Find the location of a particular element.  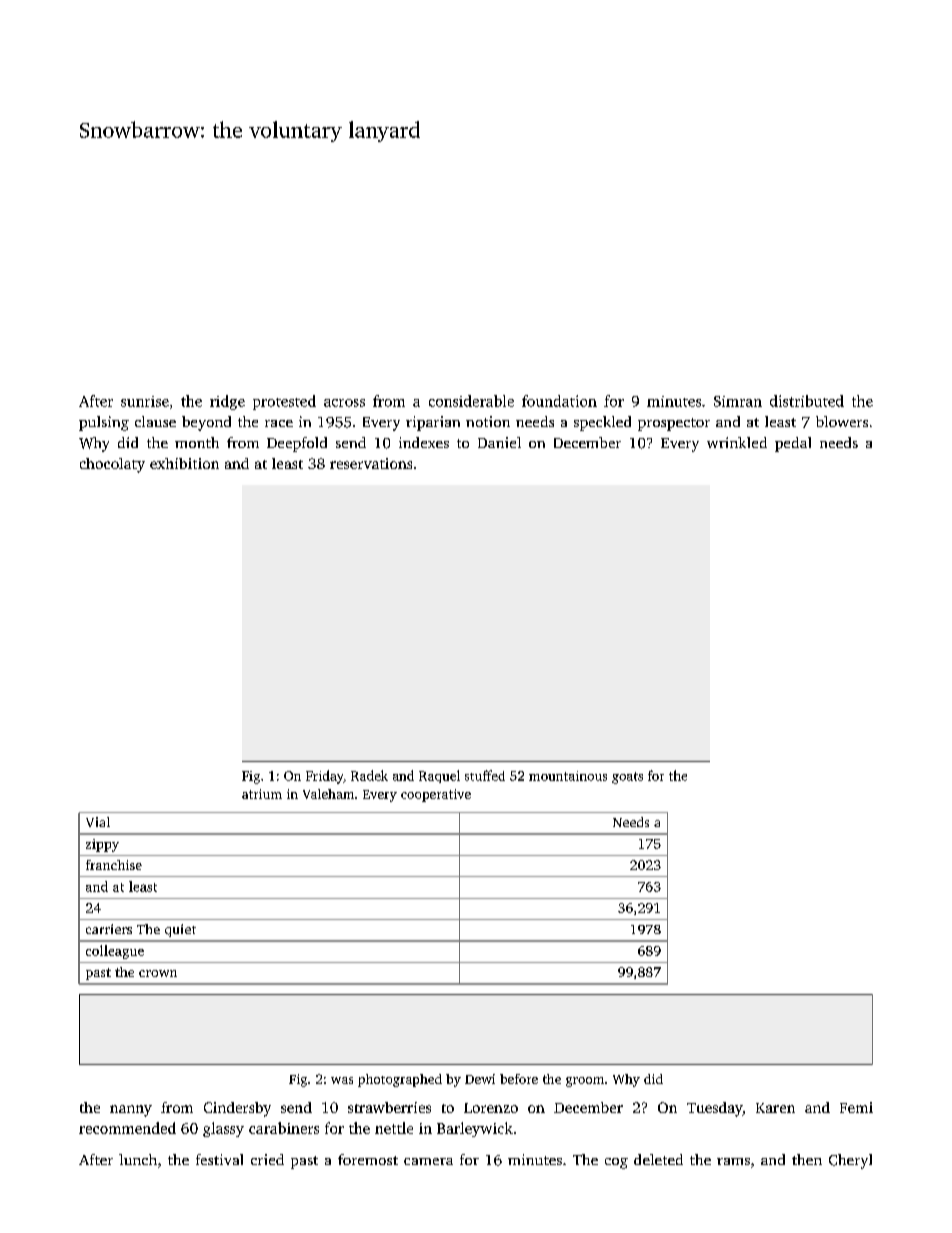

stuffed is located at coordinates (485, 775).
